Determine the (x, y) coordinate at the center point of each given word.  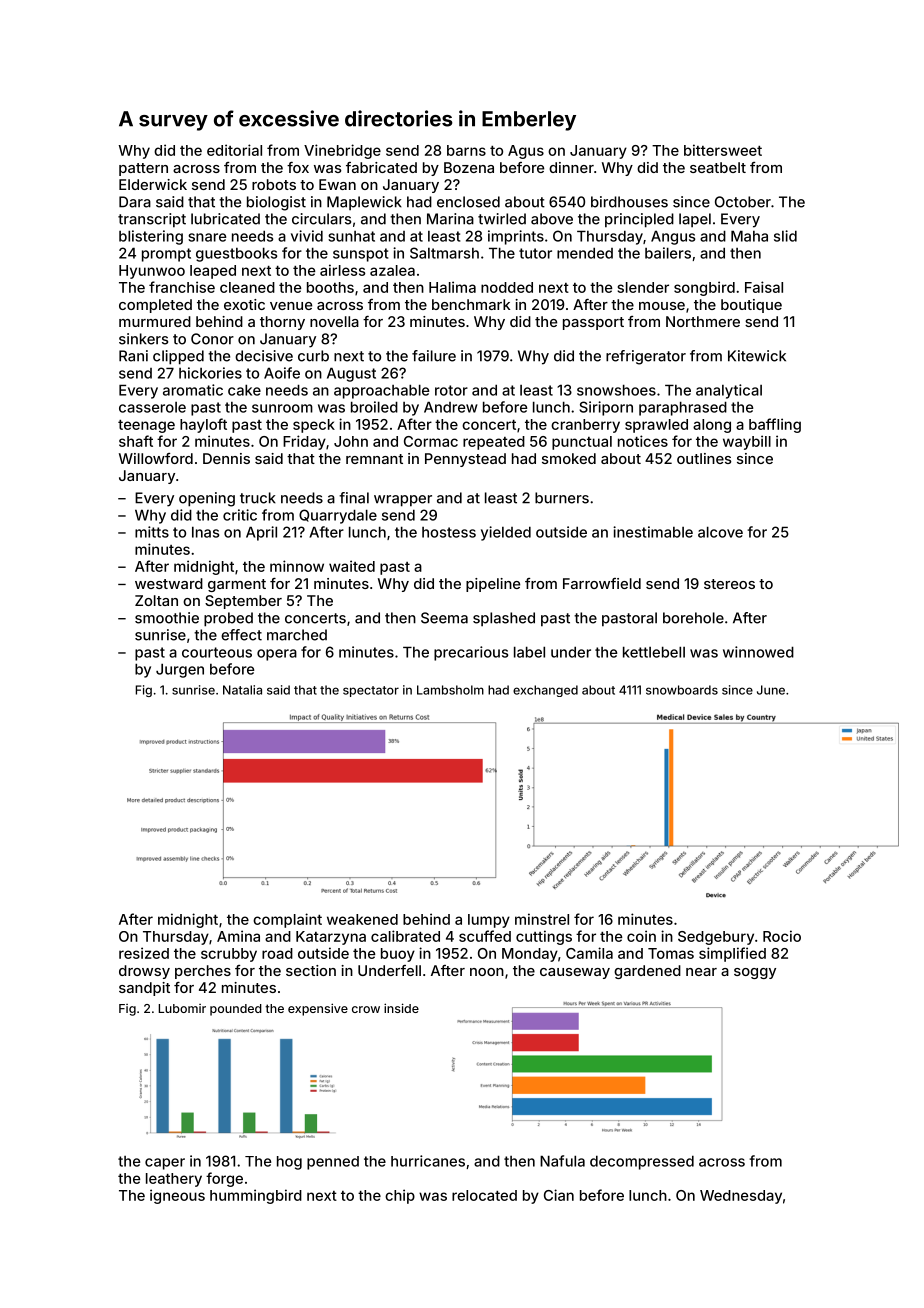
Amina (238, 936)
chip (400, 1196)
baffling (775, 425)
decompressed (642, 1162)
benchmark (471, 304)
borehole (693, 618)
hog (289, 1163)
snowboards (682, 690)
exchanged (545, 691)
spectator (371, 691)
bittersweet (723, 150)
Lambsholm (450, 690)
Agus (526, 152)
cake (244, 390)
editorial (234, 150)
